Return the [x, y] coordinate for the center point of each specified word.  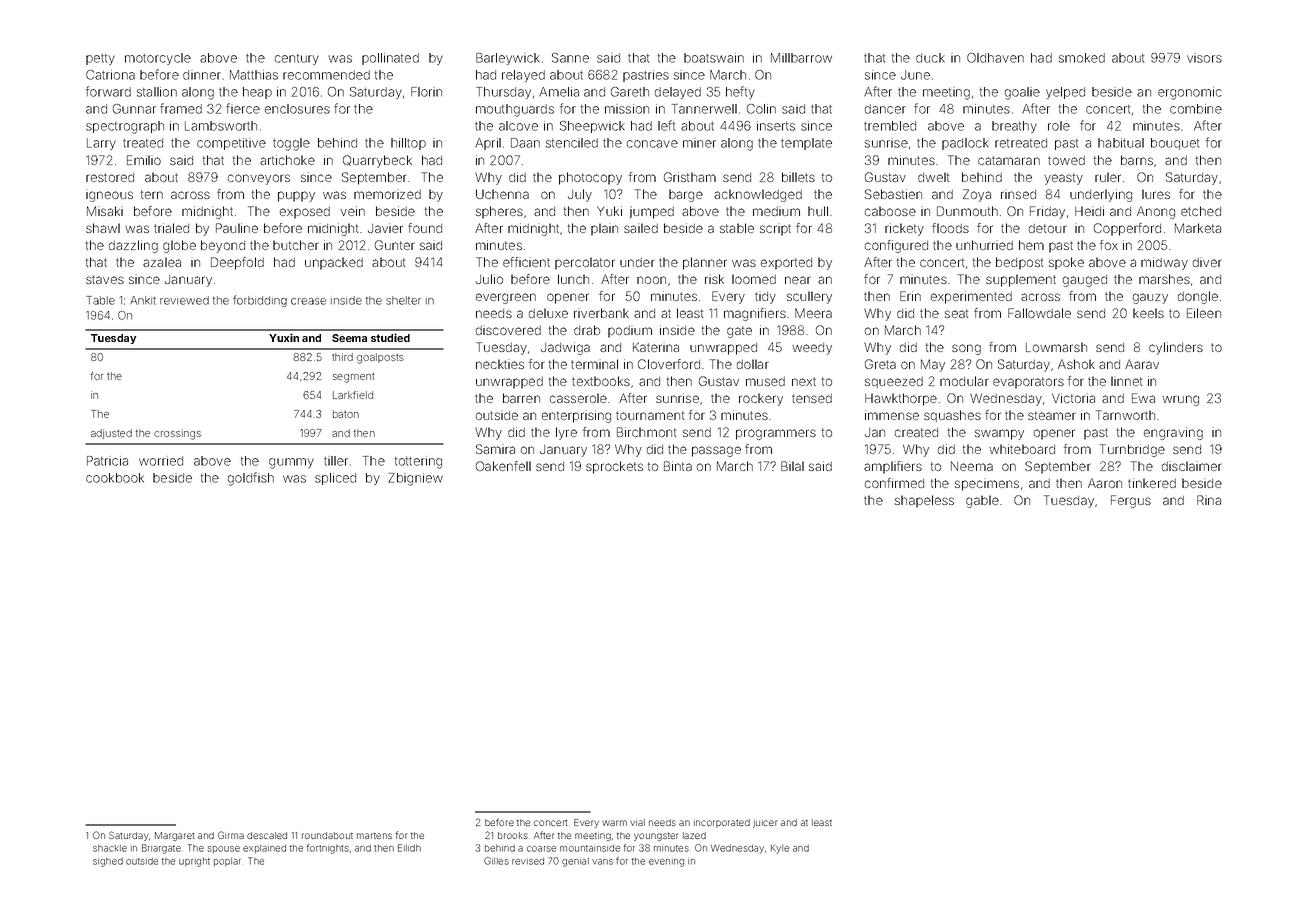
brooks [513, 835]
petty [100, 59]
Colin [761, 109]
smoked [1082, 58]
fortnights [328, 849]
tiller [336, 461]
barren [521, 398]
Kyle [780, 849]
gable [982, 501]
